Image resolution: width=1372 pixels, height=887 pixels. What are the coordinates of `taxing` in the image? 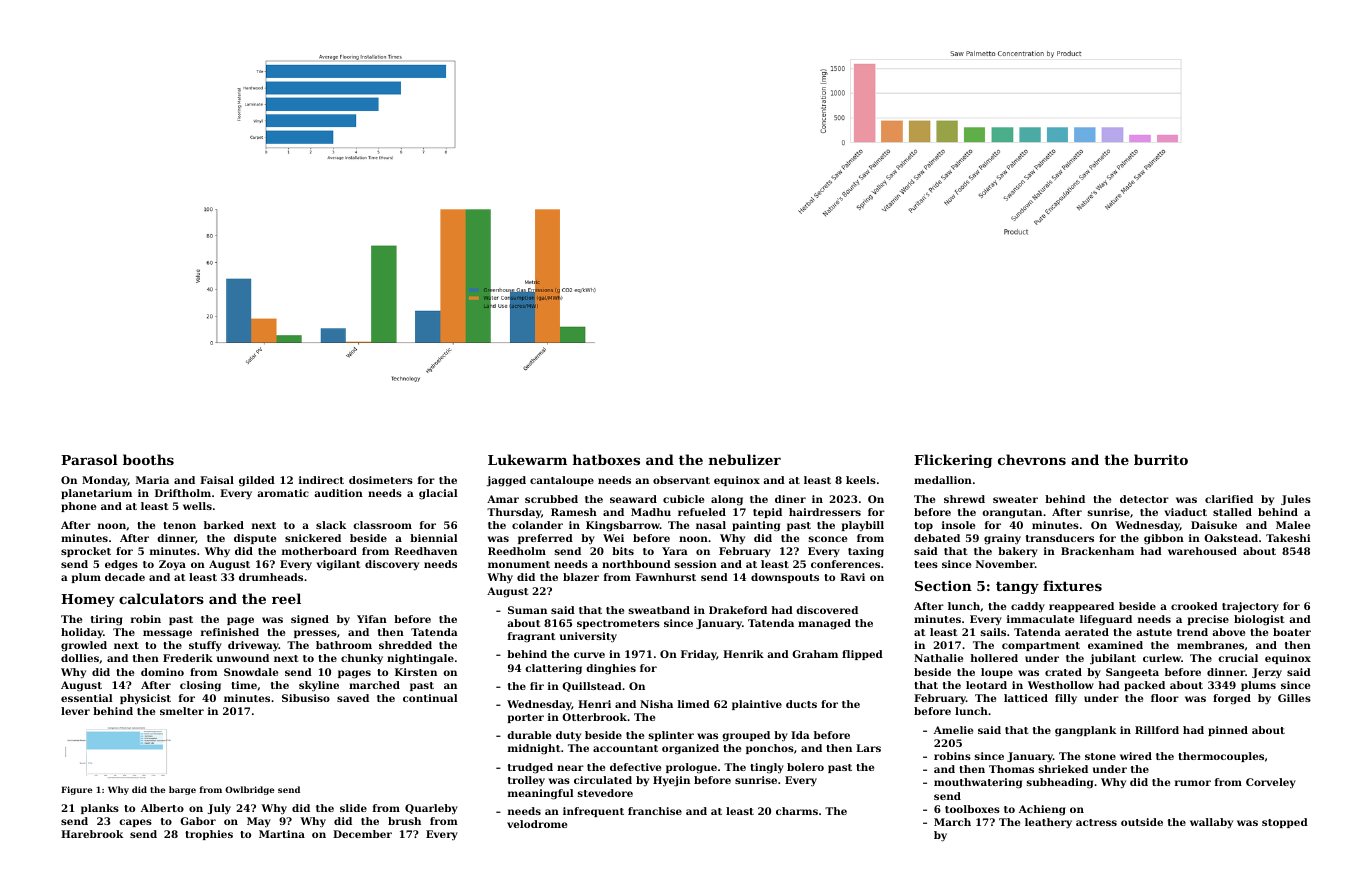 It's located at (866, 552).
